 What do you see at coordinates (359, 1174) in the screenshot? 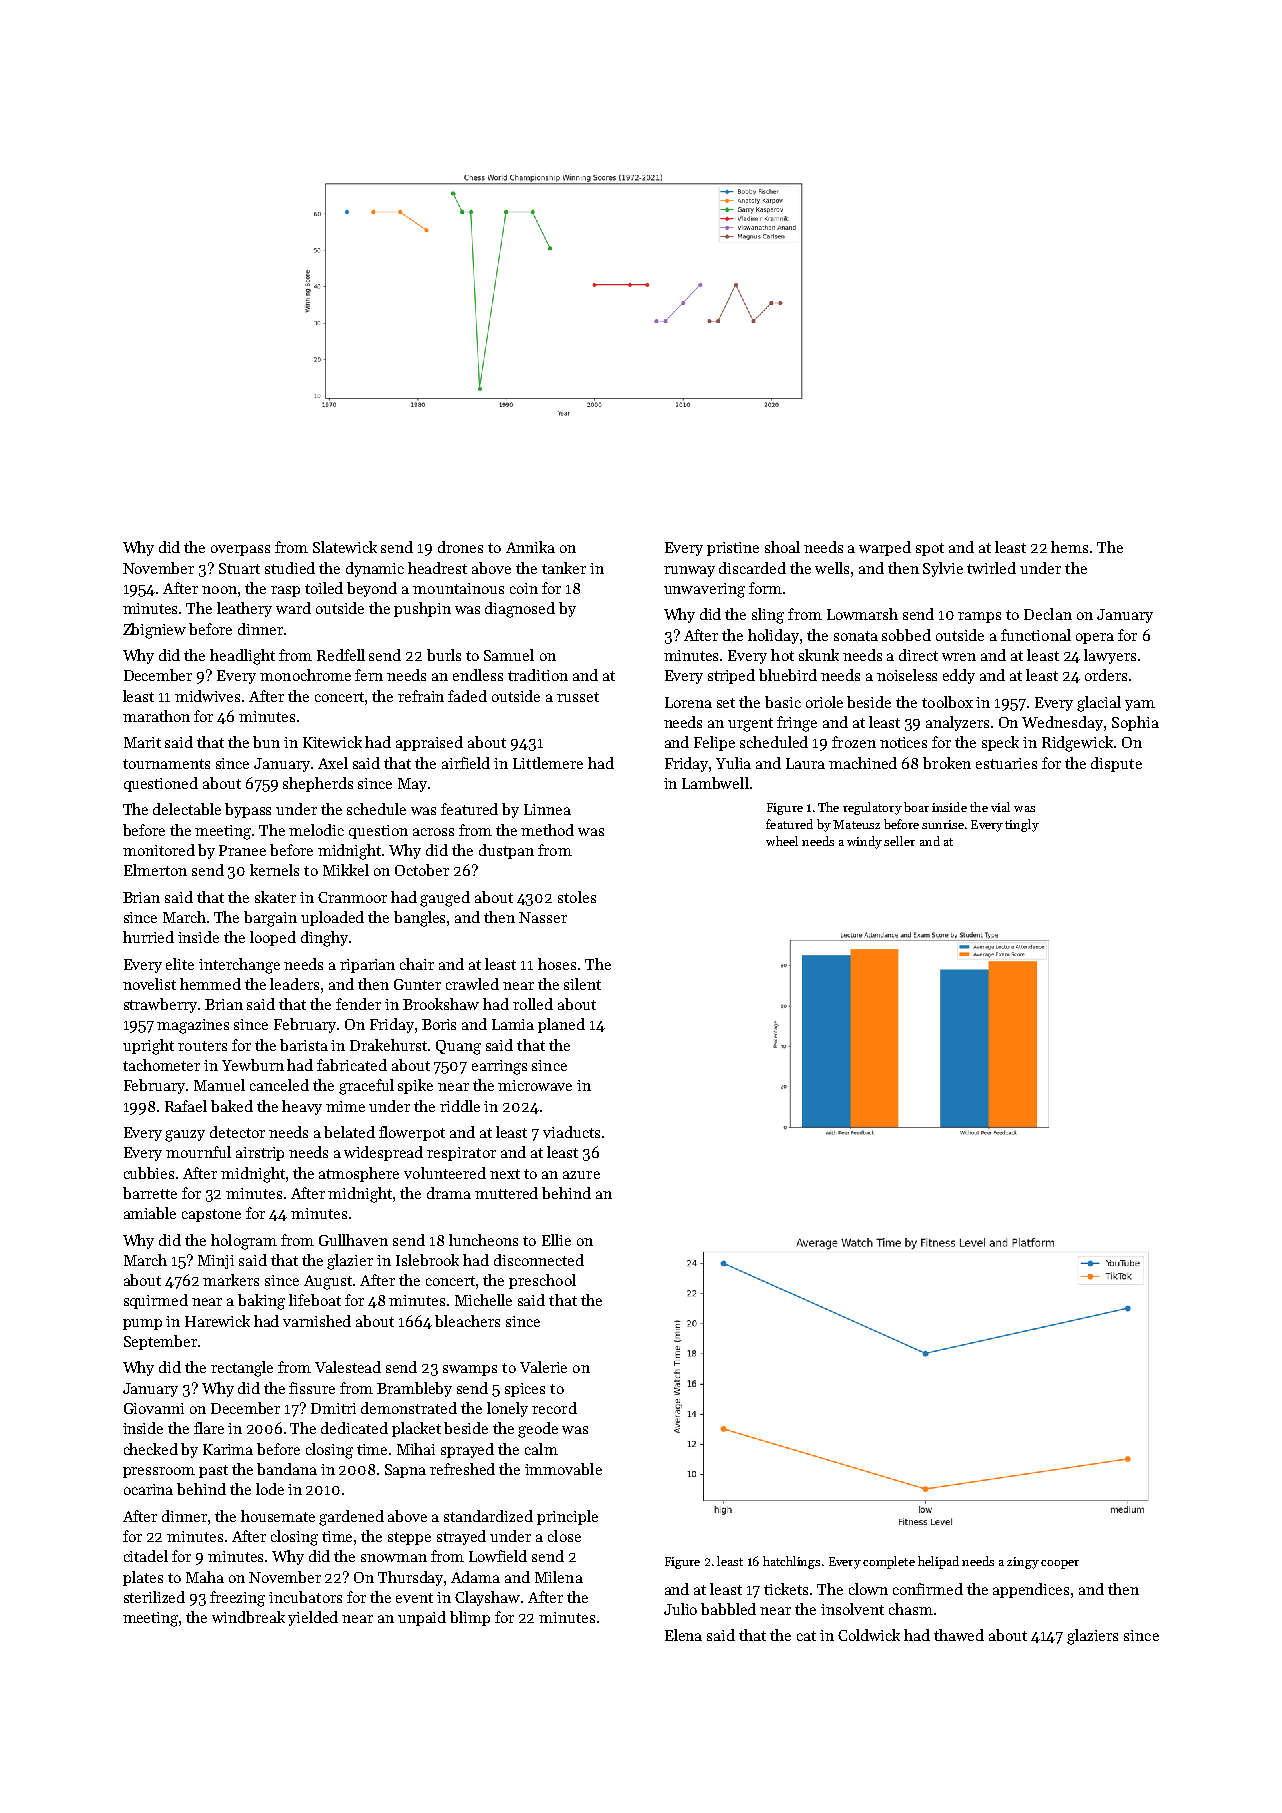
I see `atmosphere` at bounding box center [359, 1174].
